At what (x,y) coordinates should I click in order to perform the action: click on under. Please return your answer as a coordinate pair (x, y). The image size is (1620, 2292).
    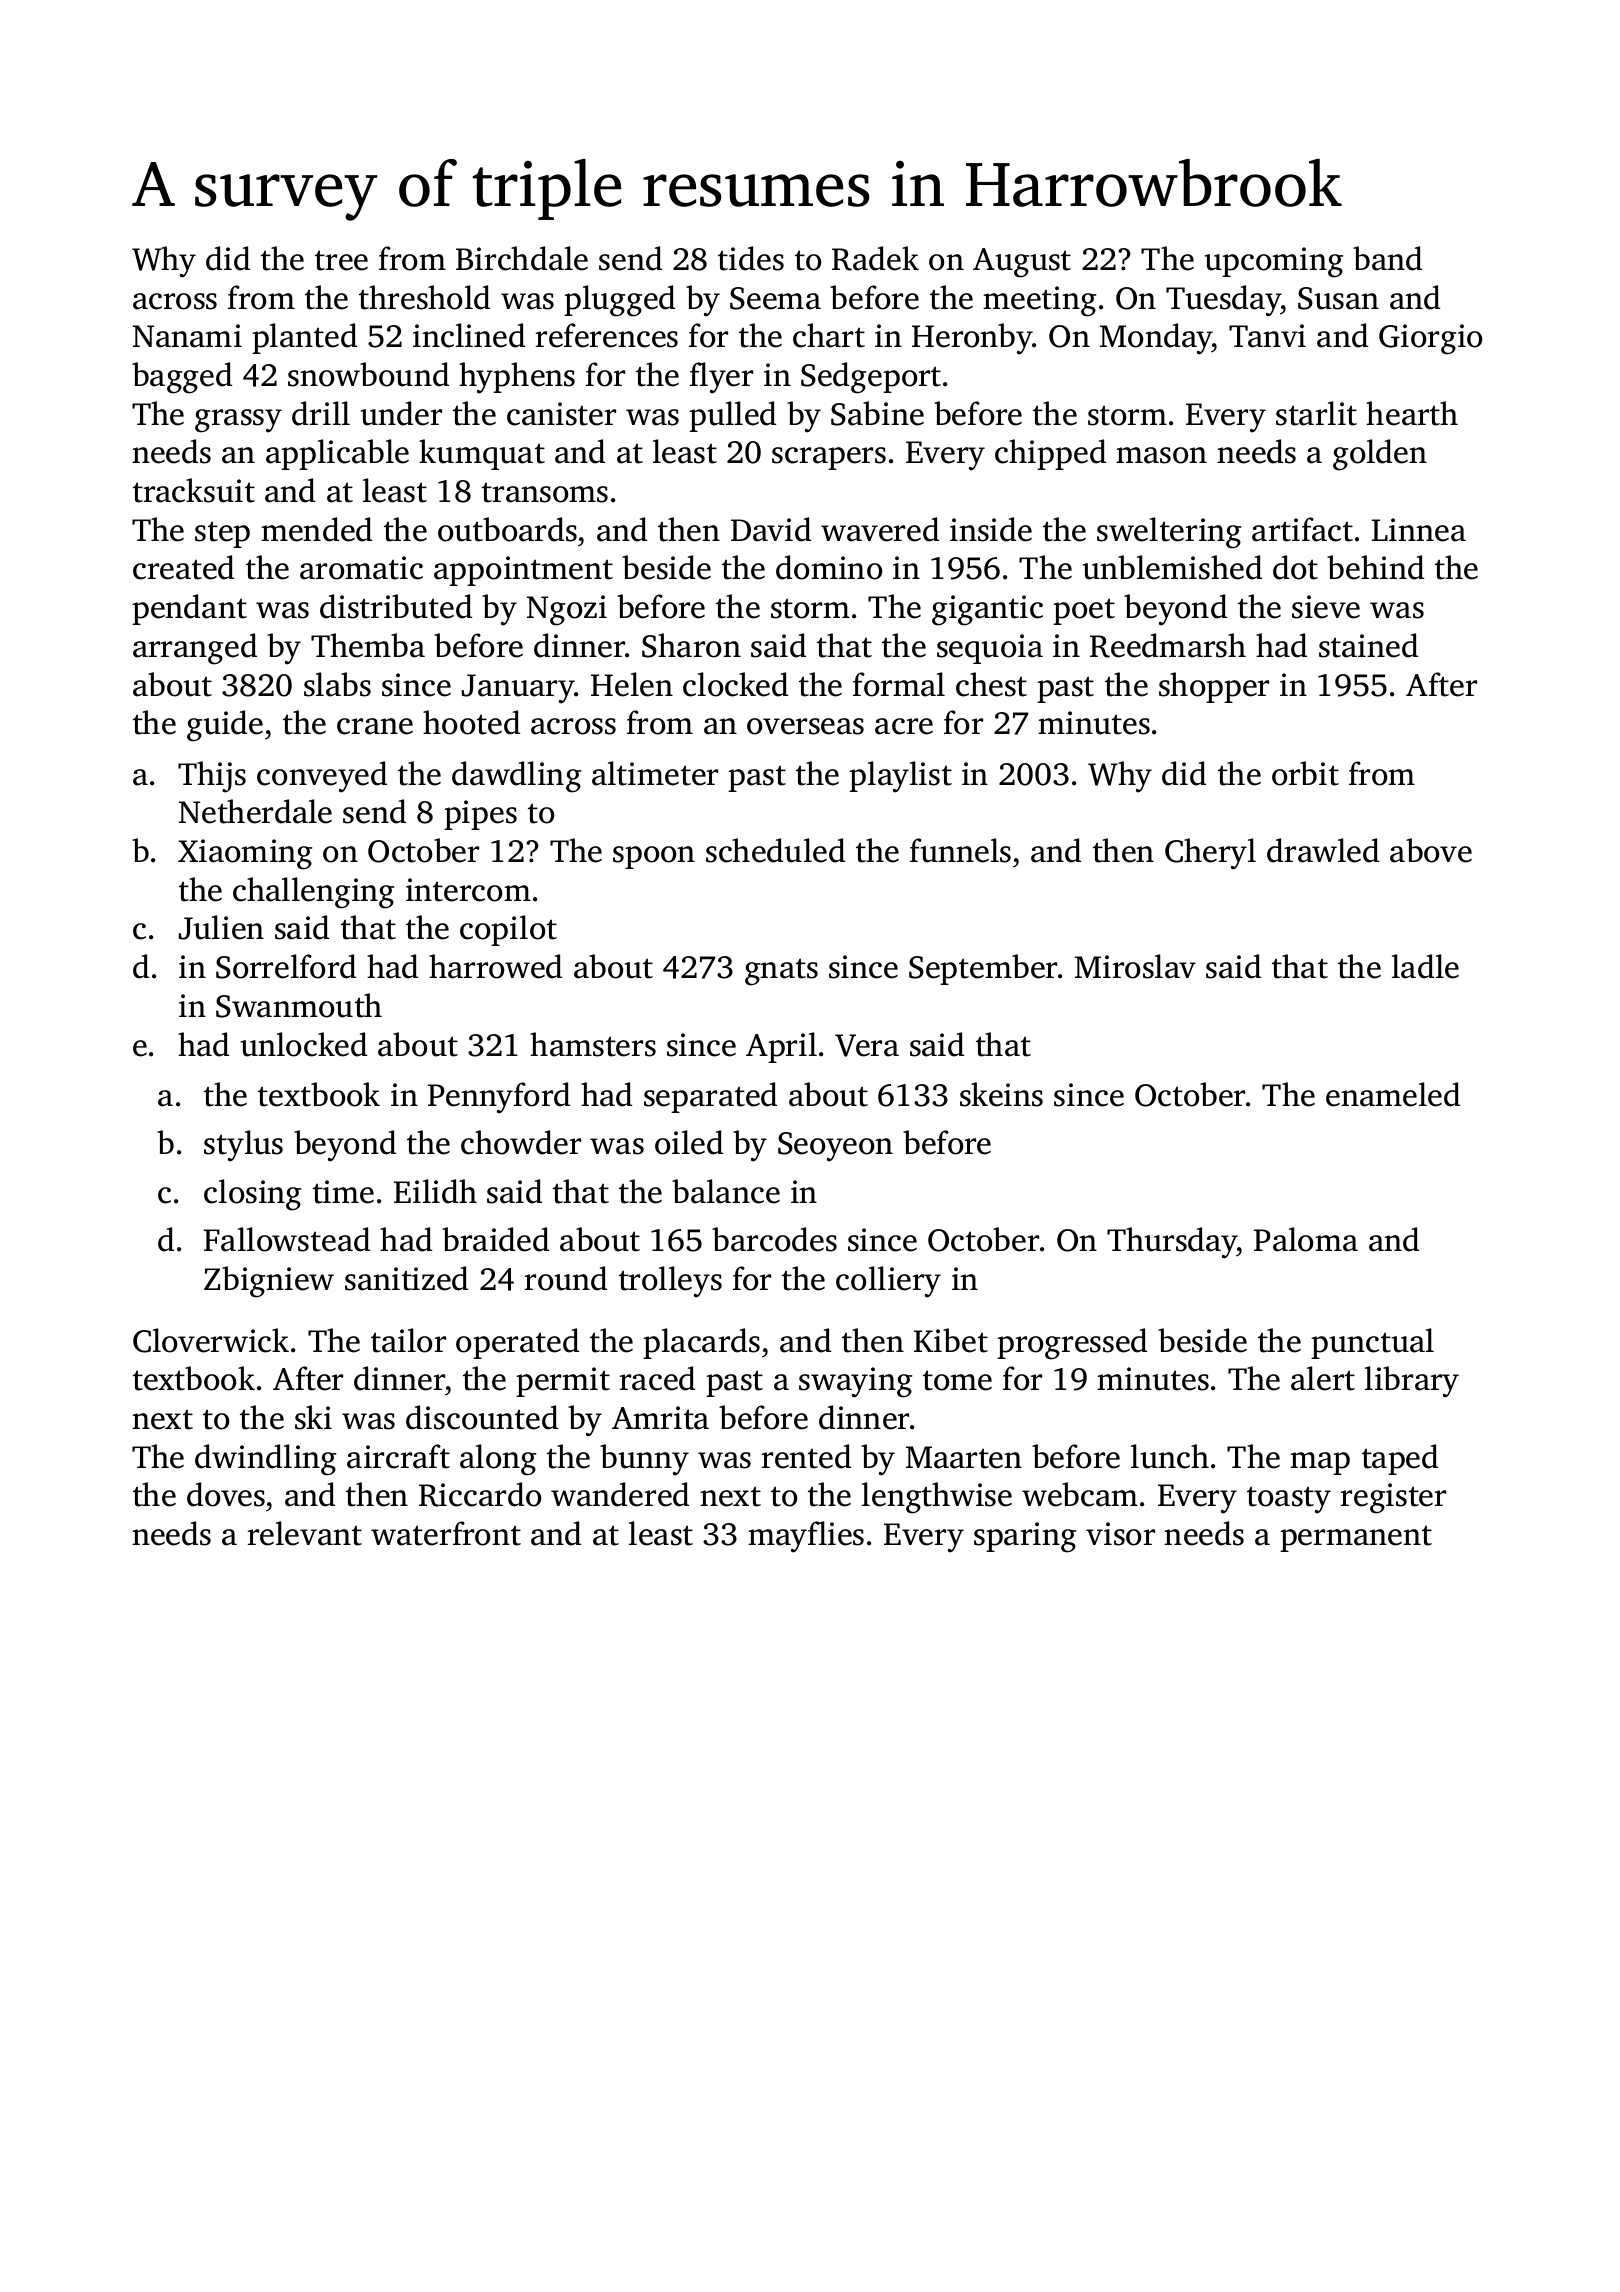
    Looking at the image, I should click on (401, 413).
